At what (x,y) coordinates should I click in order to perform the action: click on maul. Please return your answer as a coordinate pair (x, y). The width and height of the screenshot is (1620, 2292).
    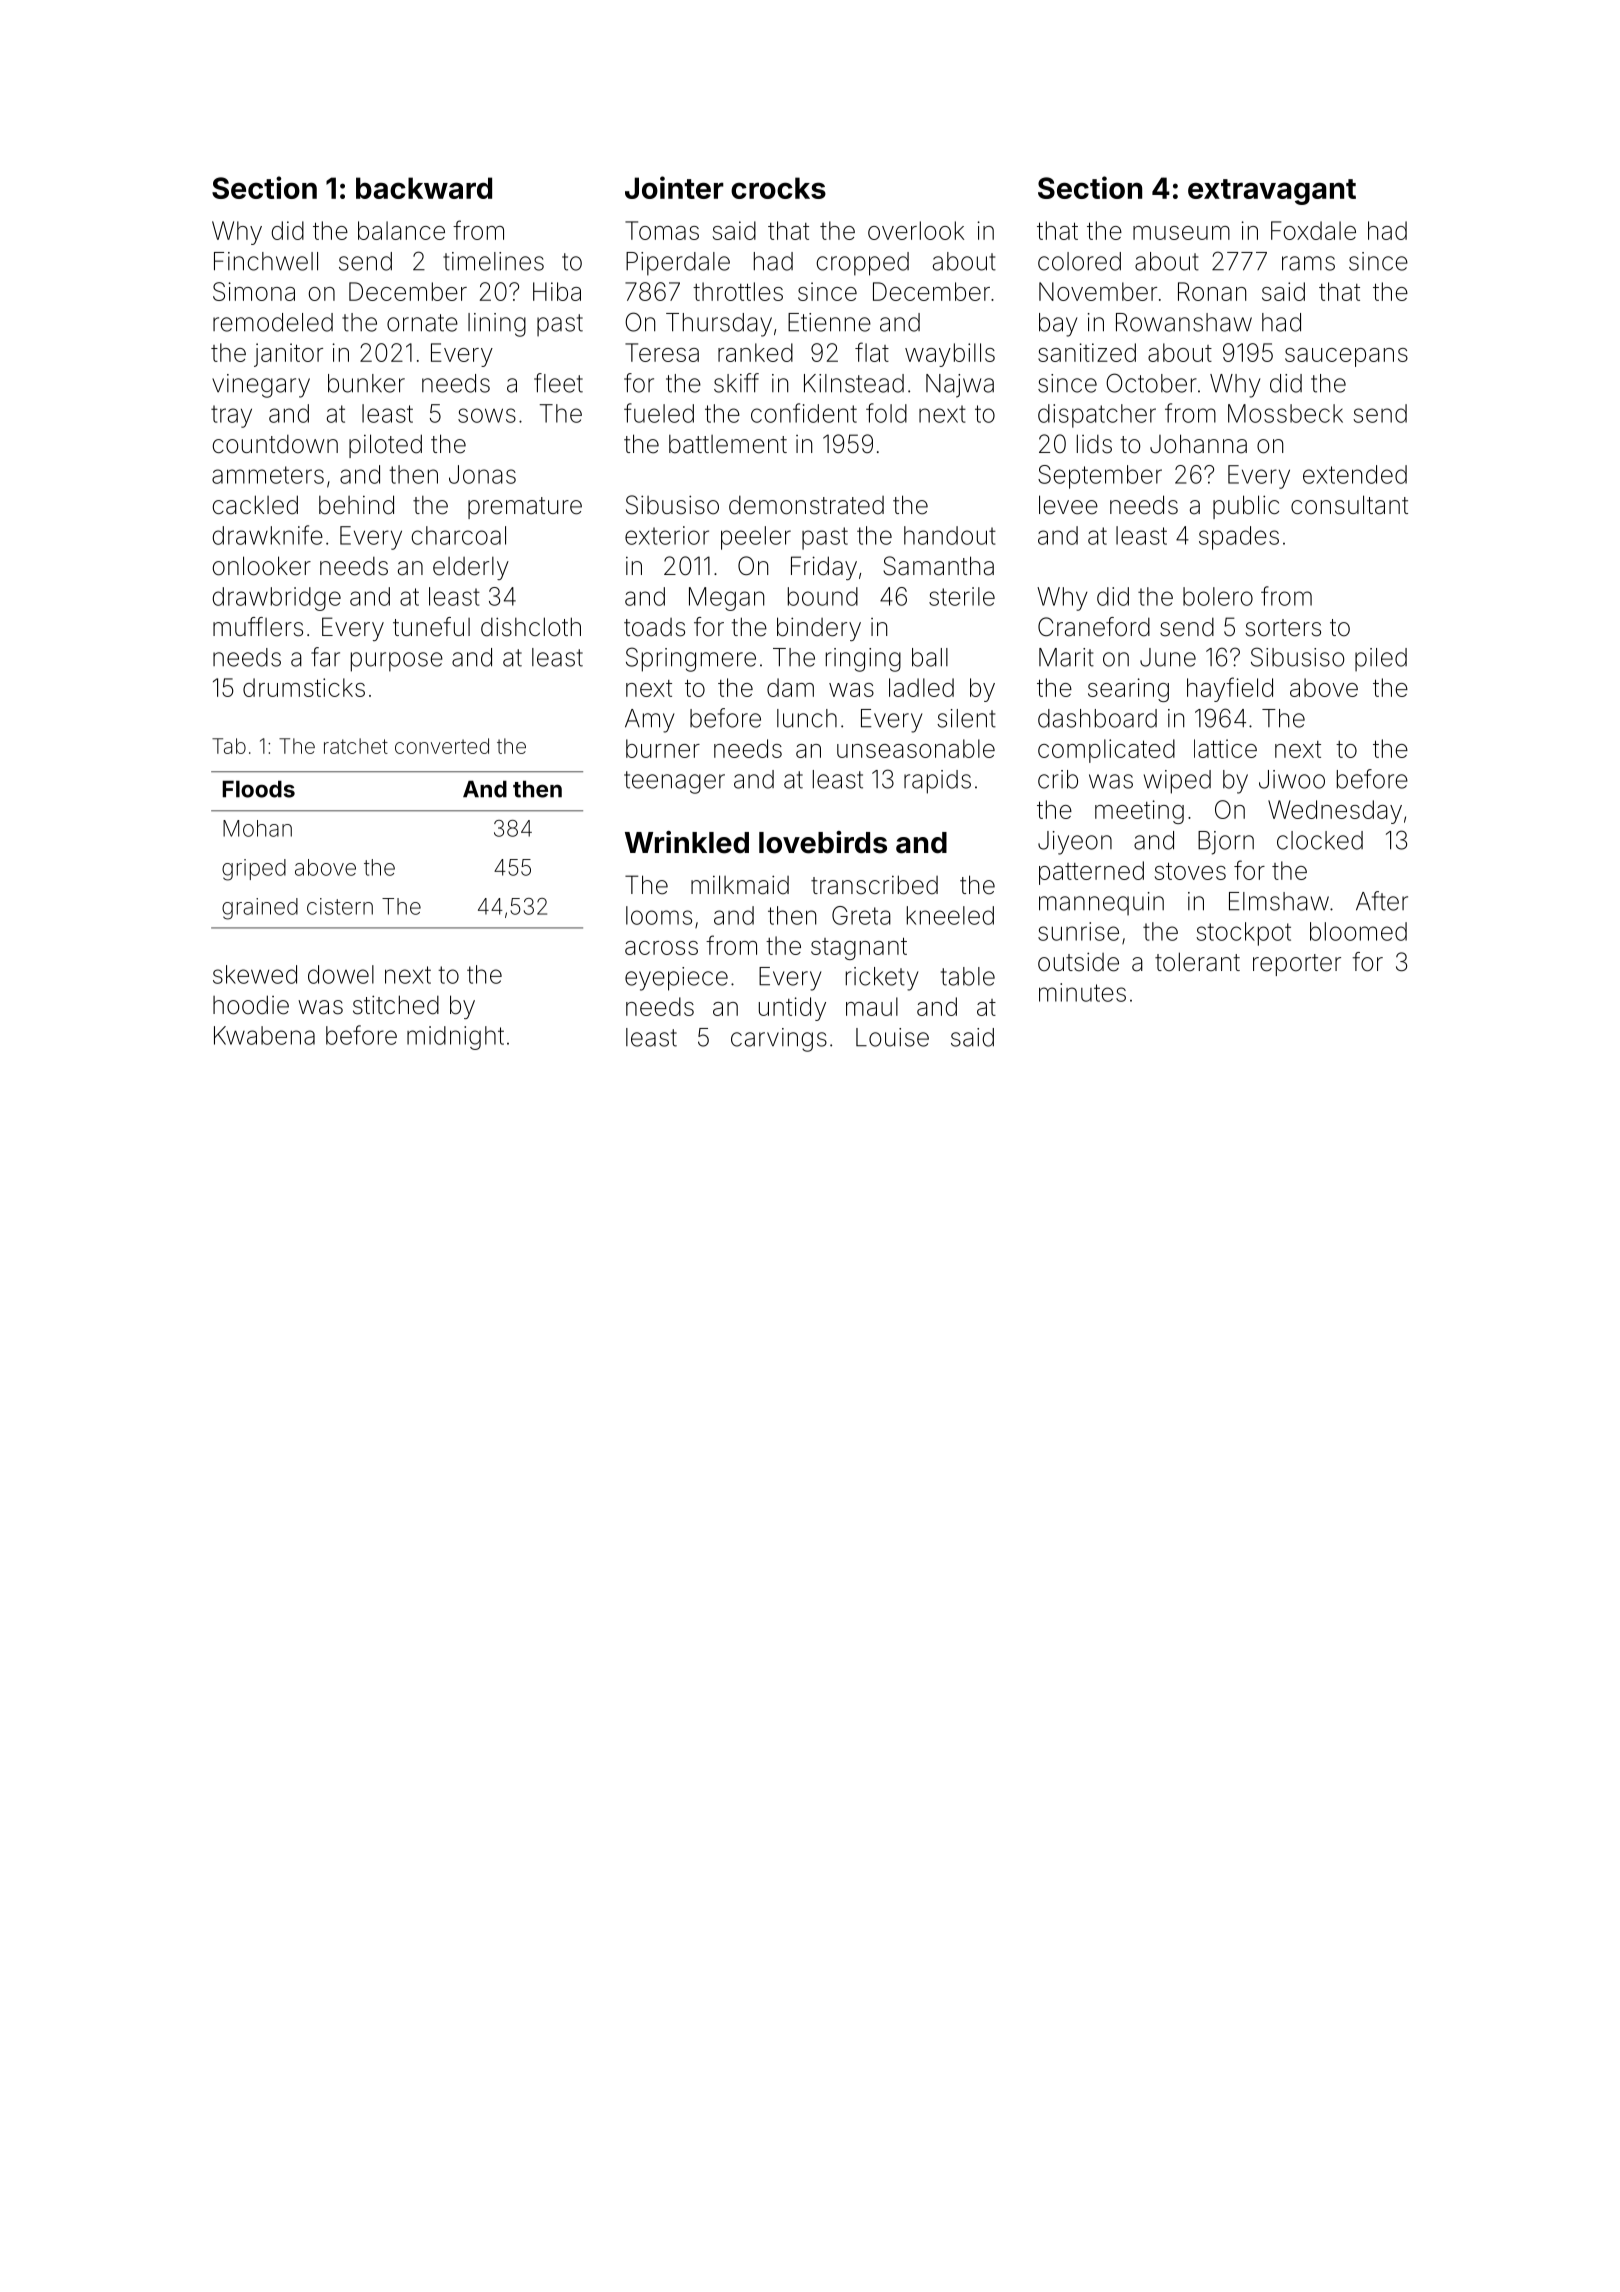
    Looking at the image, I should click on (872, 1006).
